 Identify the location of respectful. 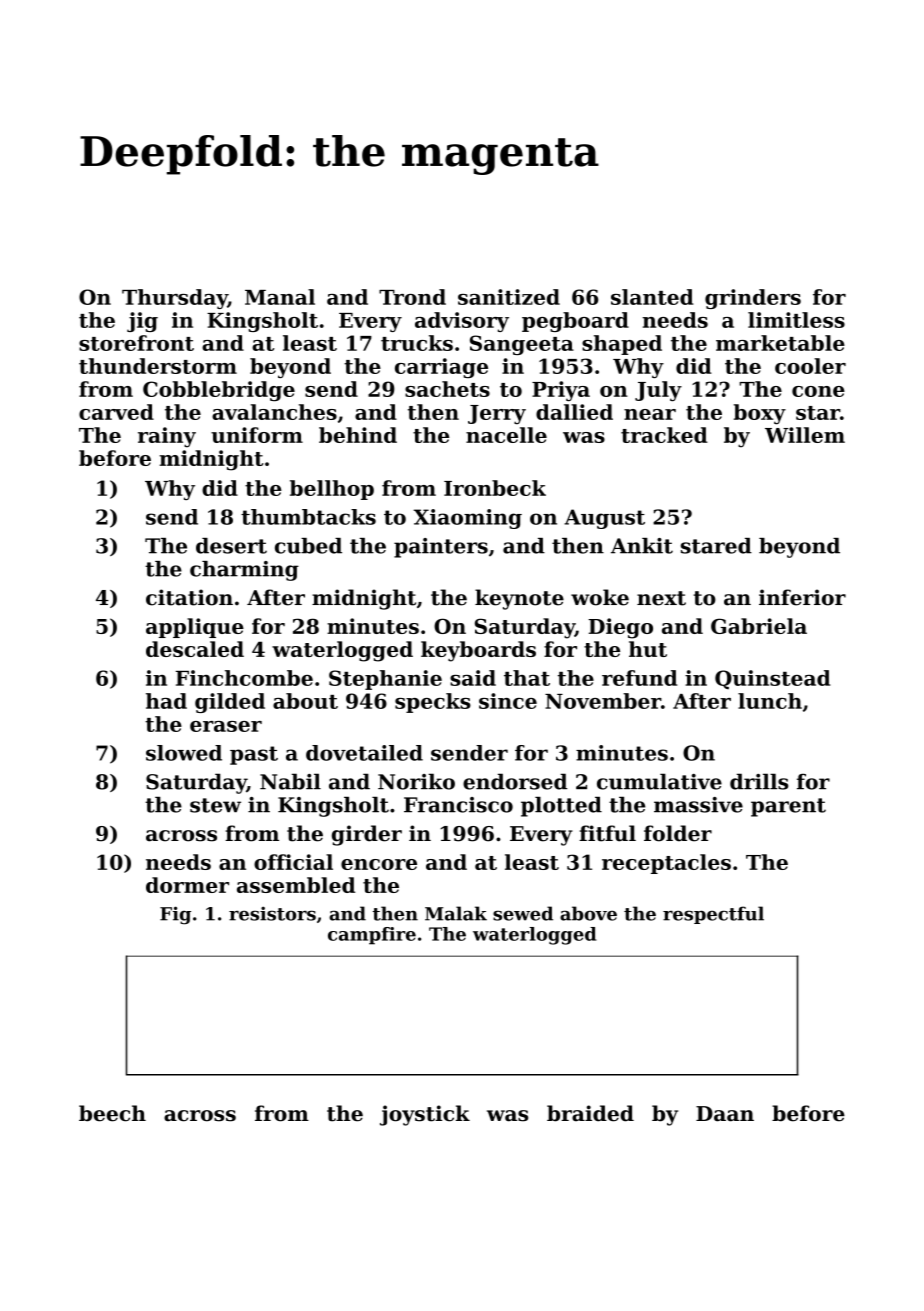
(713, 915).
